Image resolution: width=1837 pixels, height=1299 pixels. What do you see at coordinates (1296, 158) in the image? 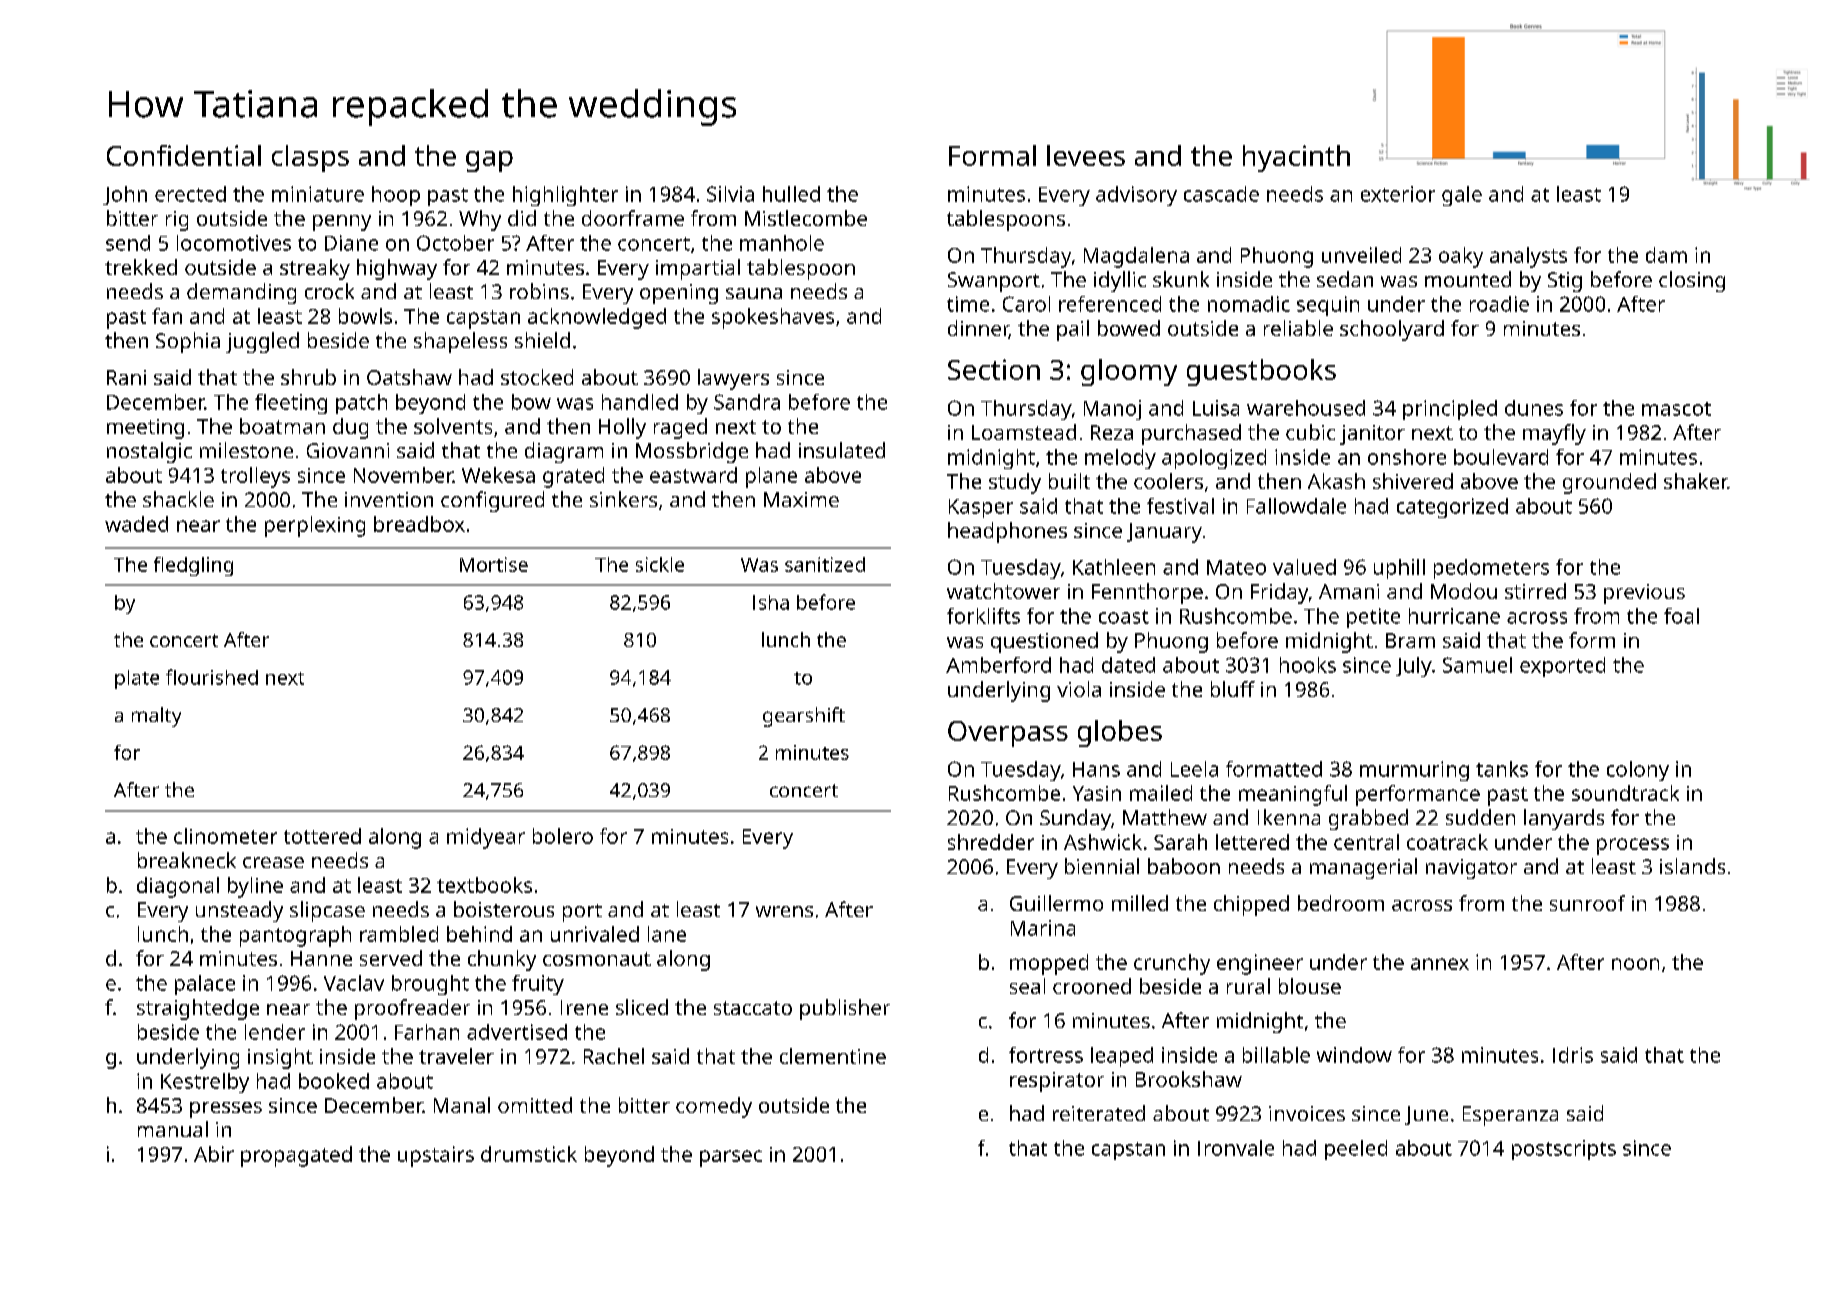
I see `hyacinth` at bounding box center [1296, 158].
